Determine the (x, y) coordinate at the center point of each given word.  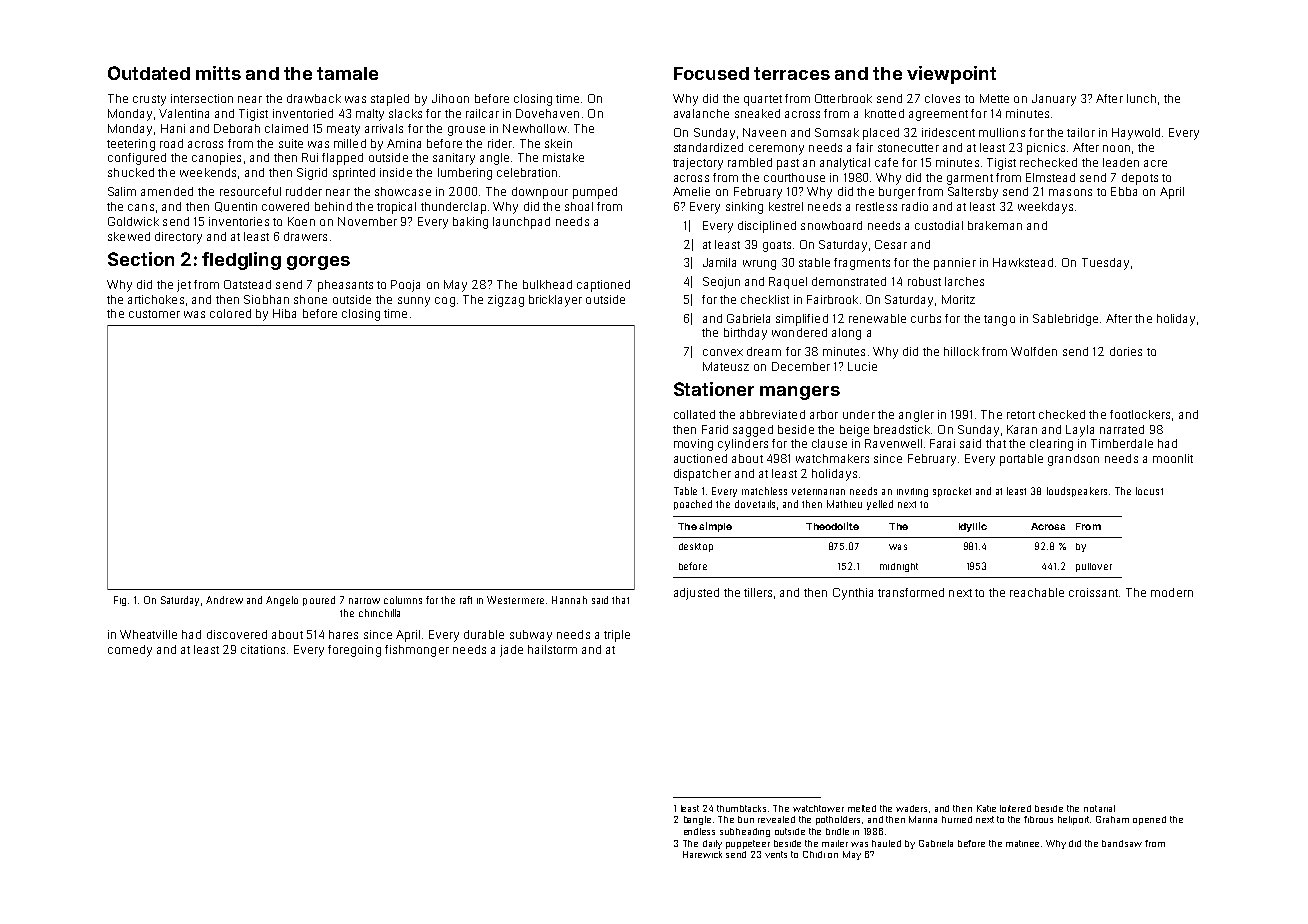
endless (699, 831)
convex (723, 352)
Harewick (702, 854)
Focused (711, 73)
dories (1126, 351)
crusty (149, 100)
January (1054, 100)
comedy (130, 651)
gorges (318, 263)
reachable (1037, 592)
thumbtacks (741, 808)
